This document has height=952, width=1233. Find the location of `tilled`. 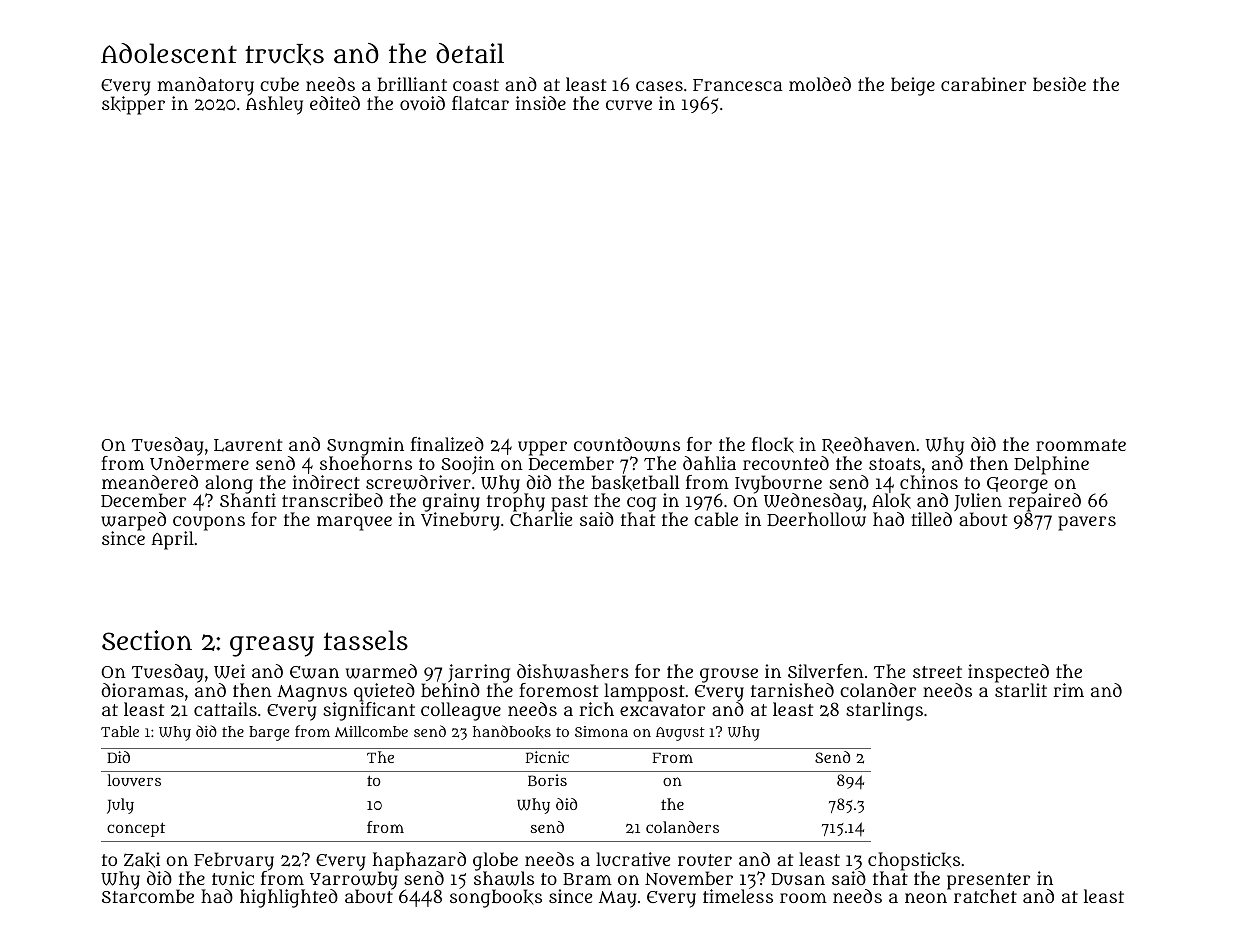

tilled is located at coordinates (931, 519).
